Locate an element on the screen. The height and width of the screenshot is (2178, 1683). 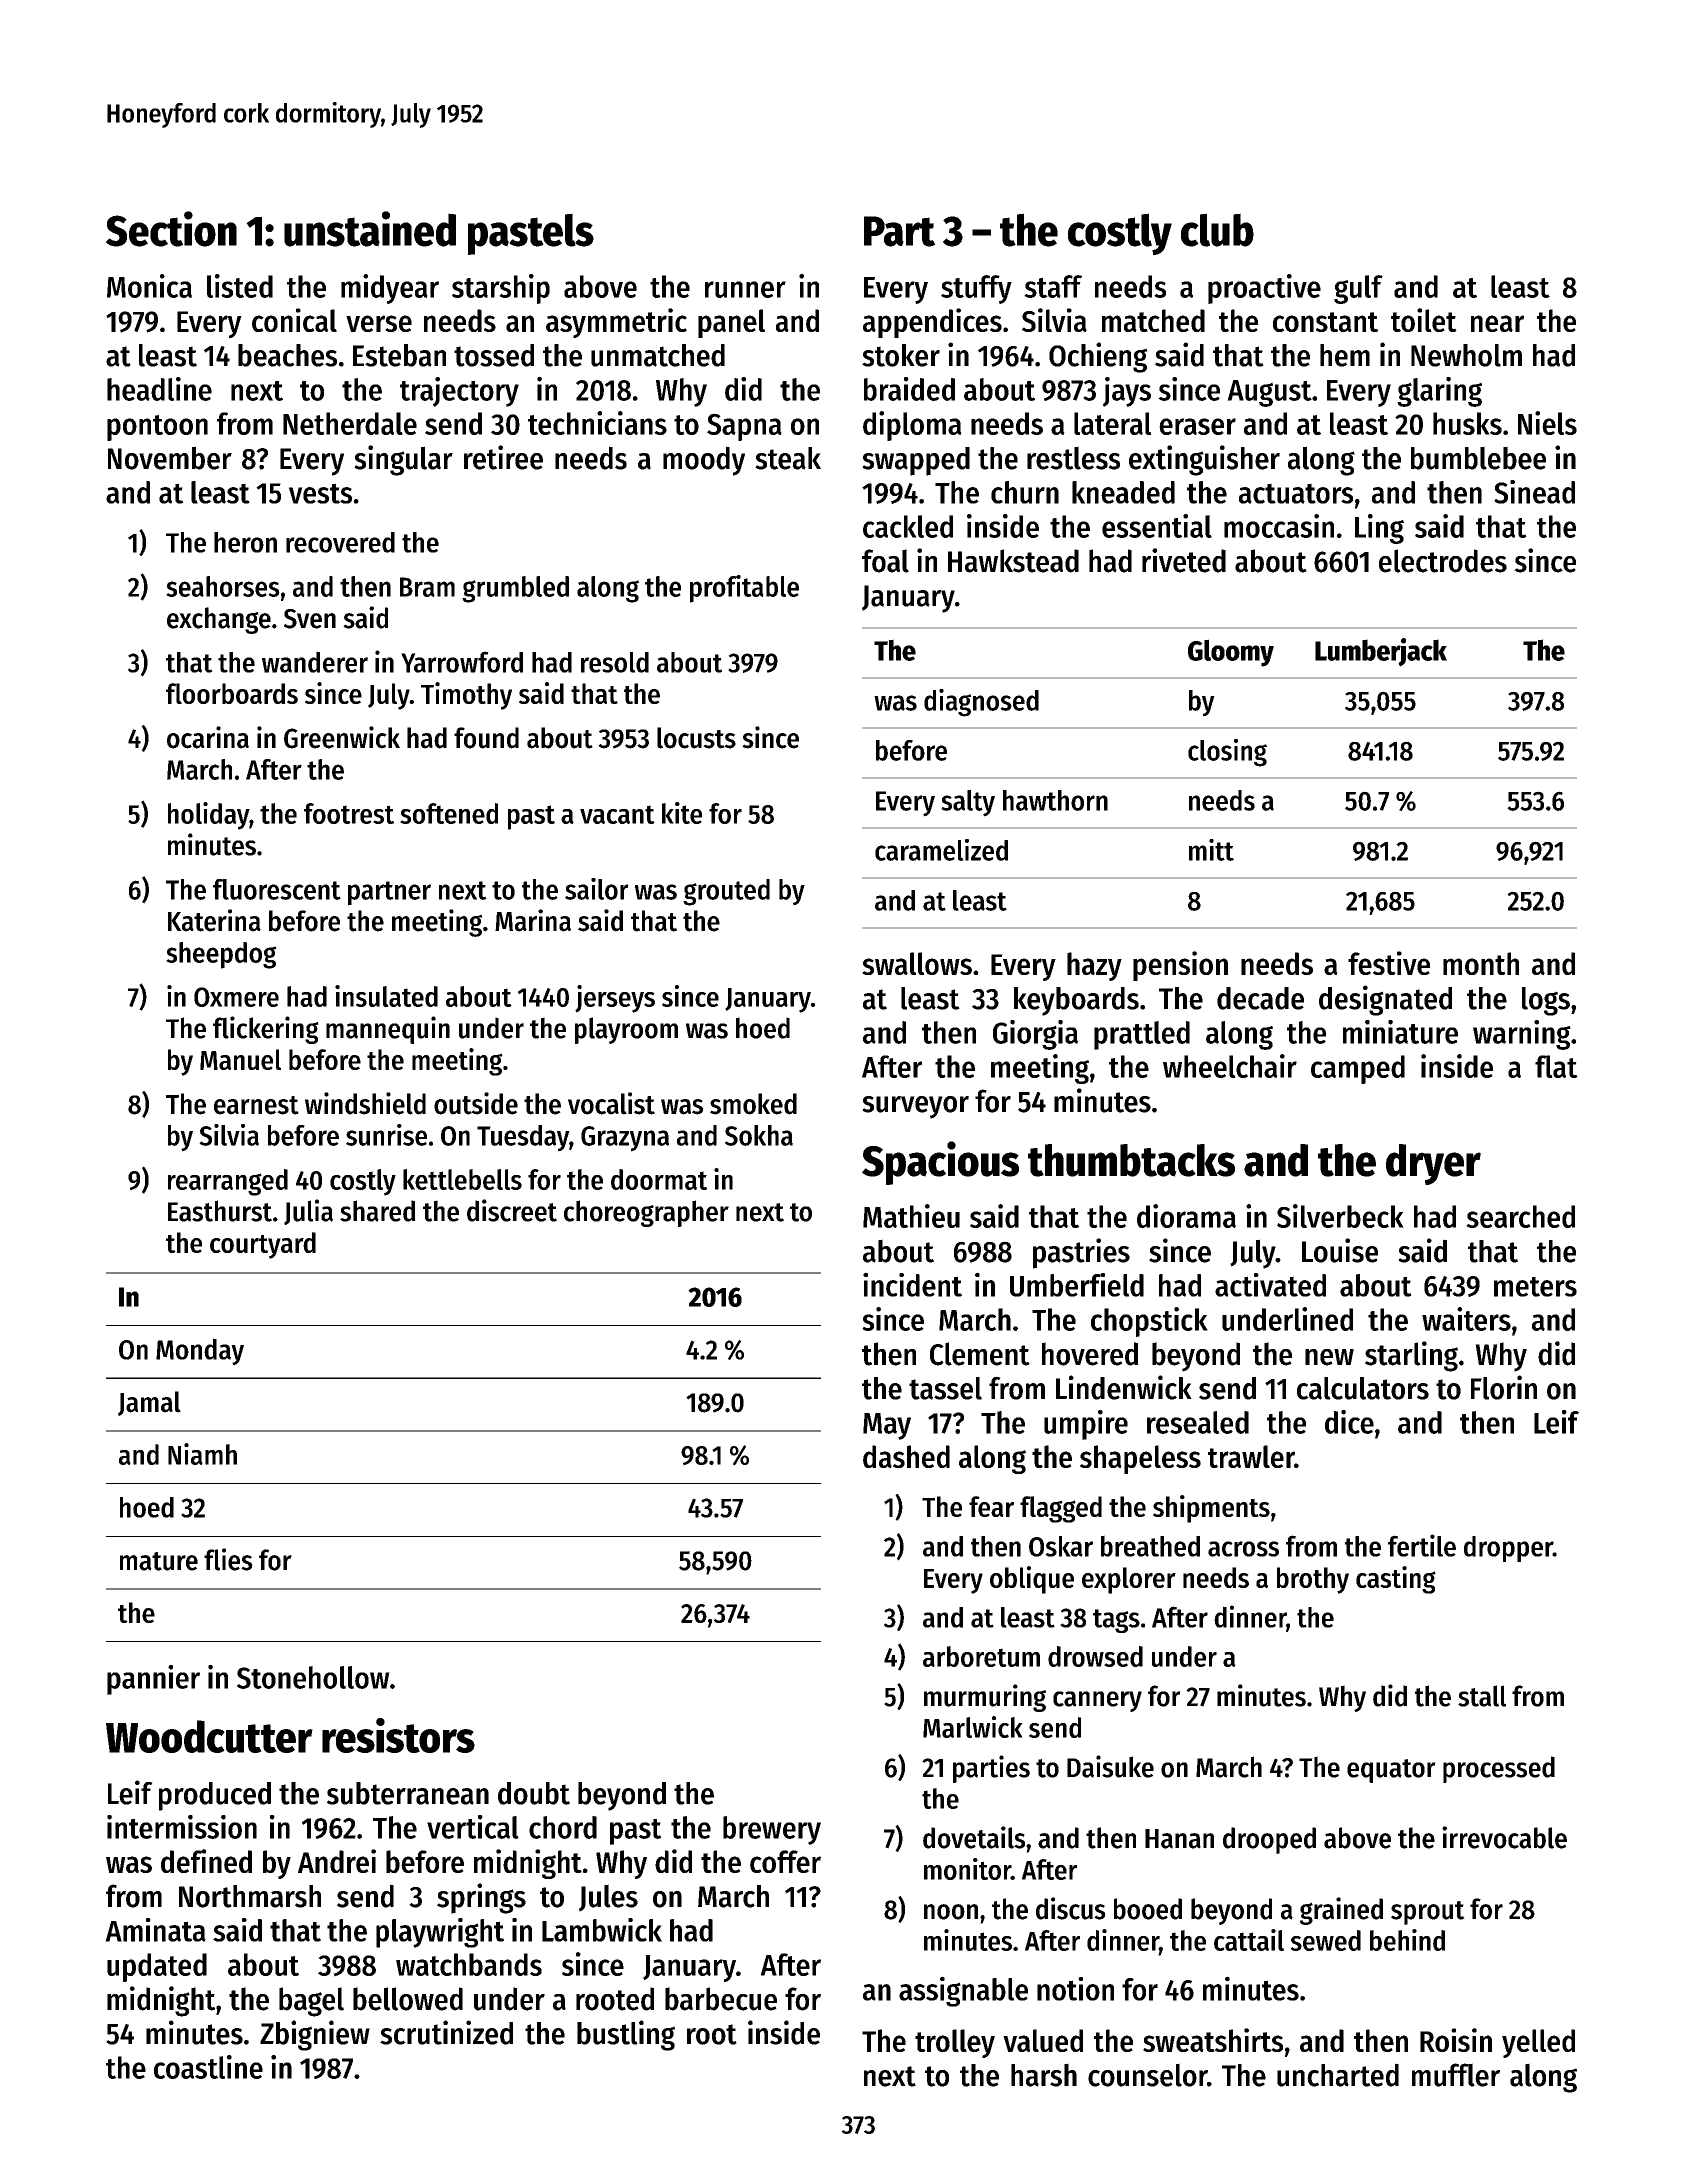
Giorgia is located at coordinates (1035, 1035).
